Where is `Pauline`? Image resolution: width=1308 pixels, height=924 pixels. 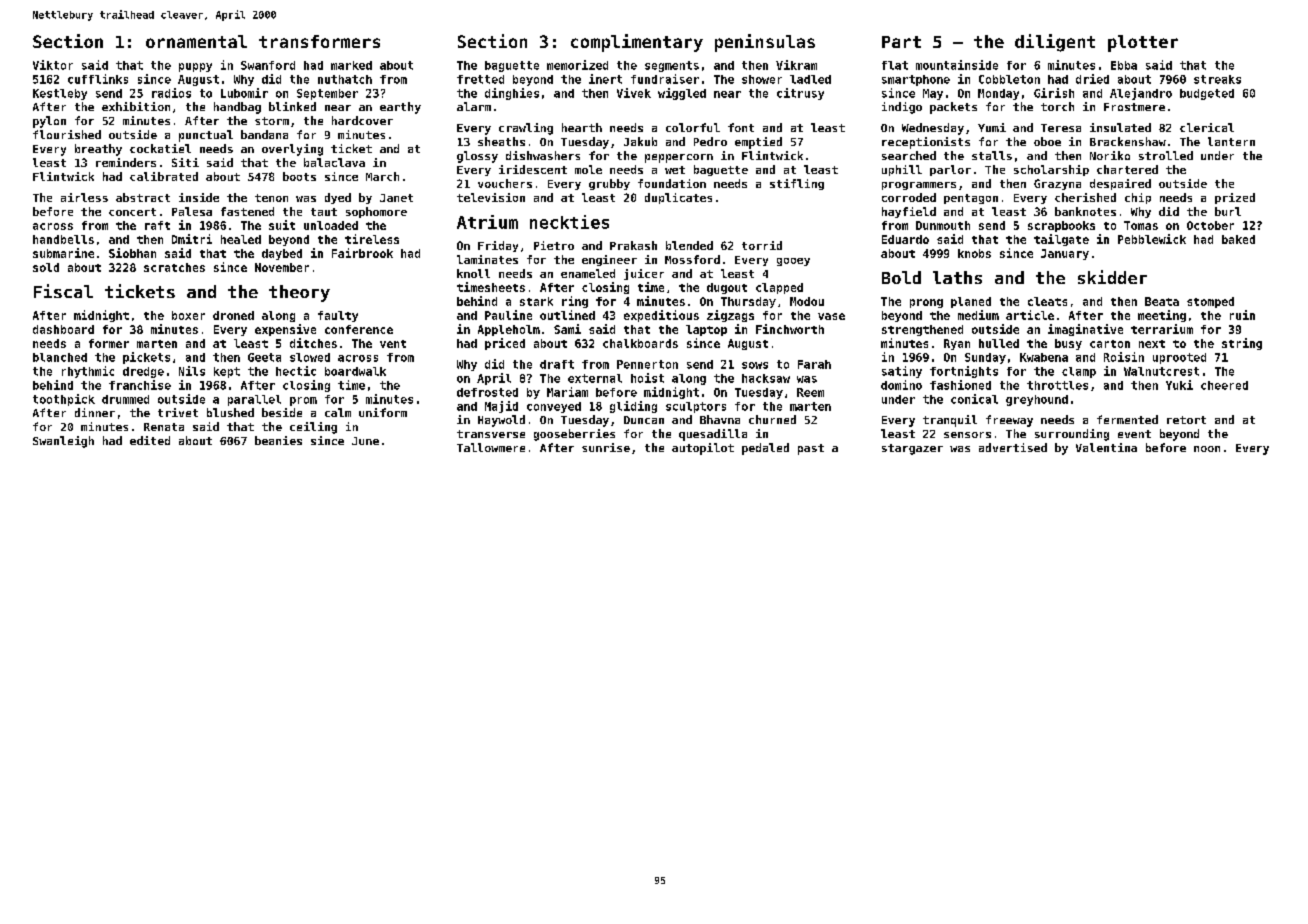 Pauline is located at coordinates (508, 315).
